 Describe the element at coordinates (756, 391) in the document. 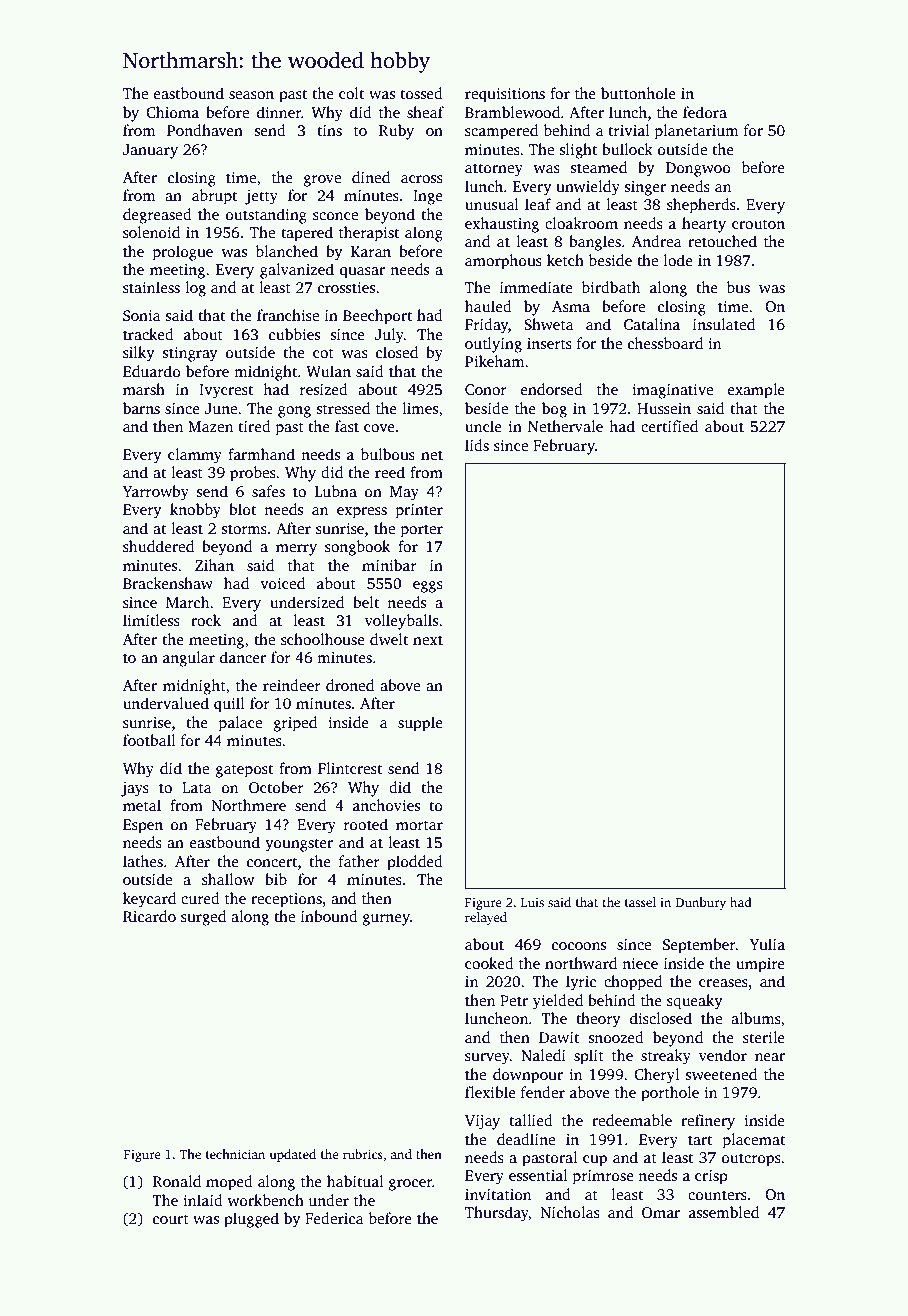

I see `example` at that location.
